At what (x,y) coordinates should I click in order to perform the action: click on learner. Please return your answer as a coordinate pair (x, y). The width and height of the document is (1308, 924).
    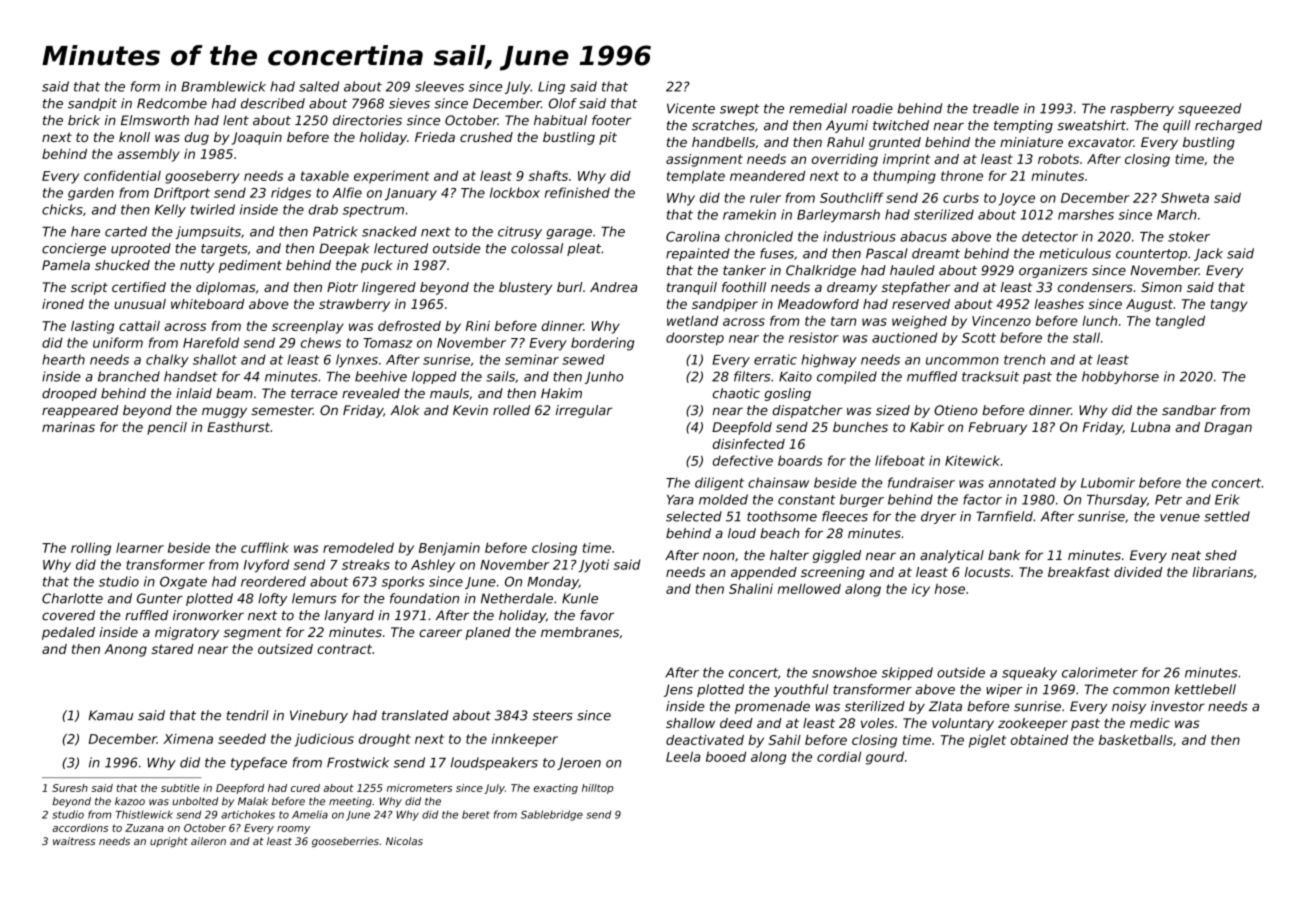
    Looking at the image, I should click on (140, 548).
